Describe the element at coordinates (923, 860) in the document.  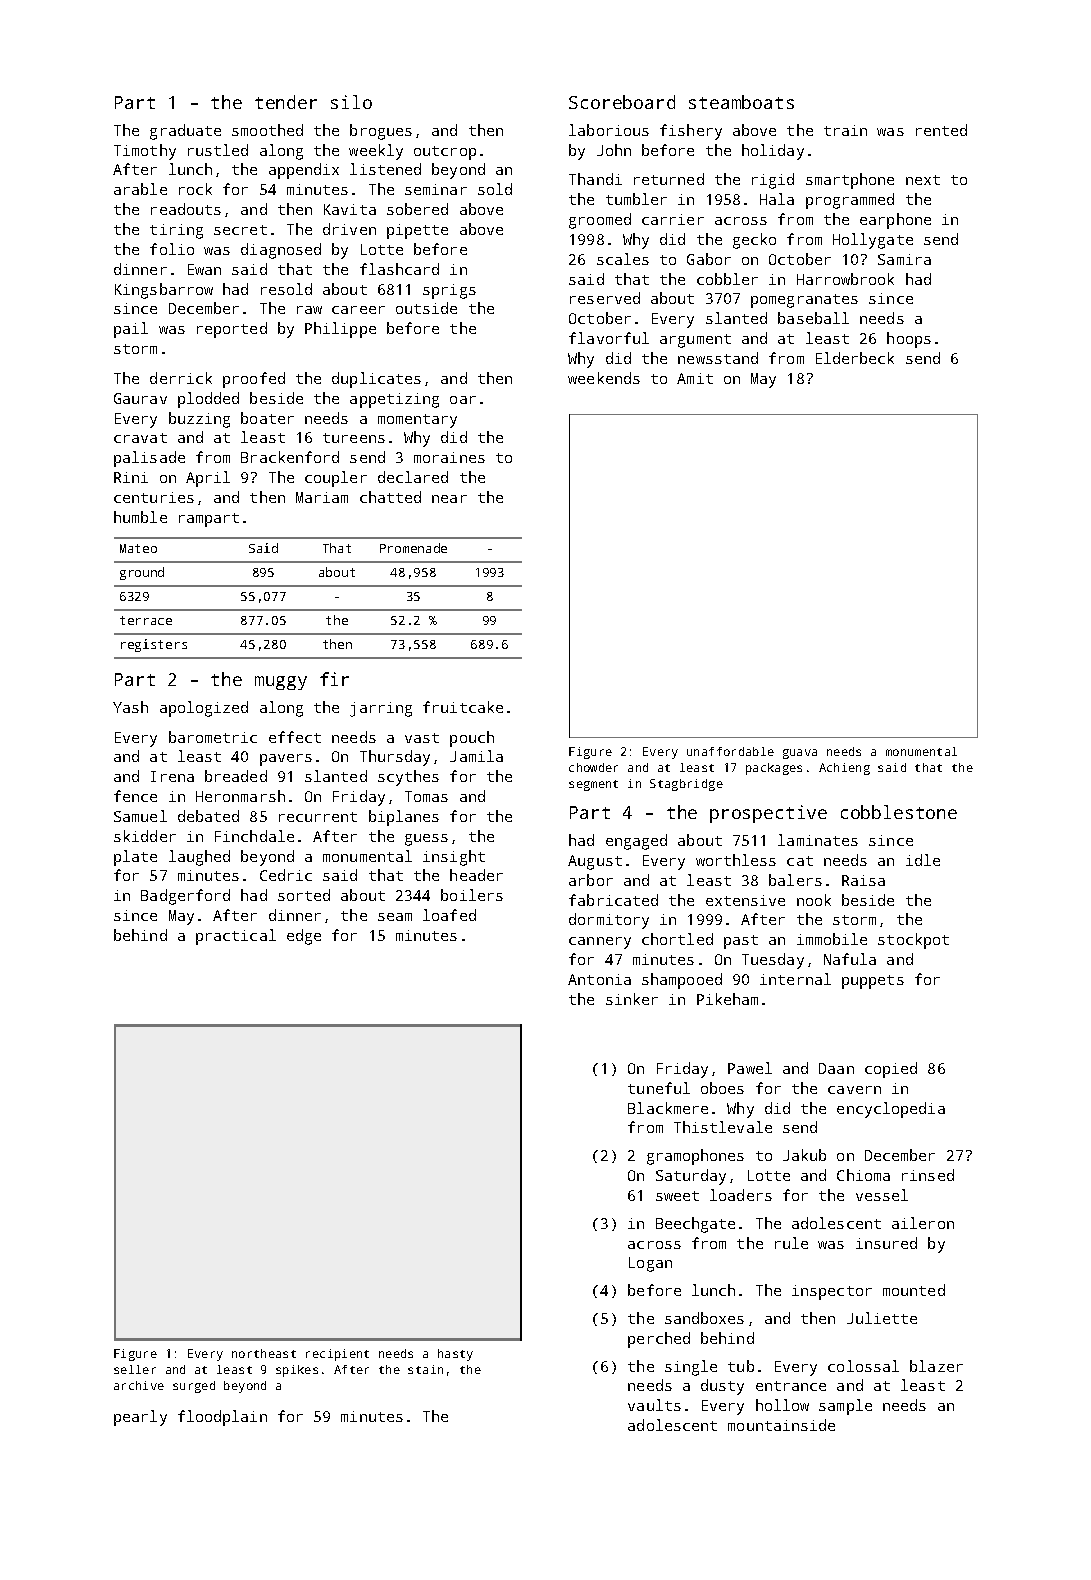
I see `idle` at that location.
